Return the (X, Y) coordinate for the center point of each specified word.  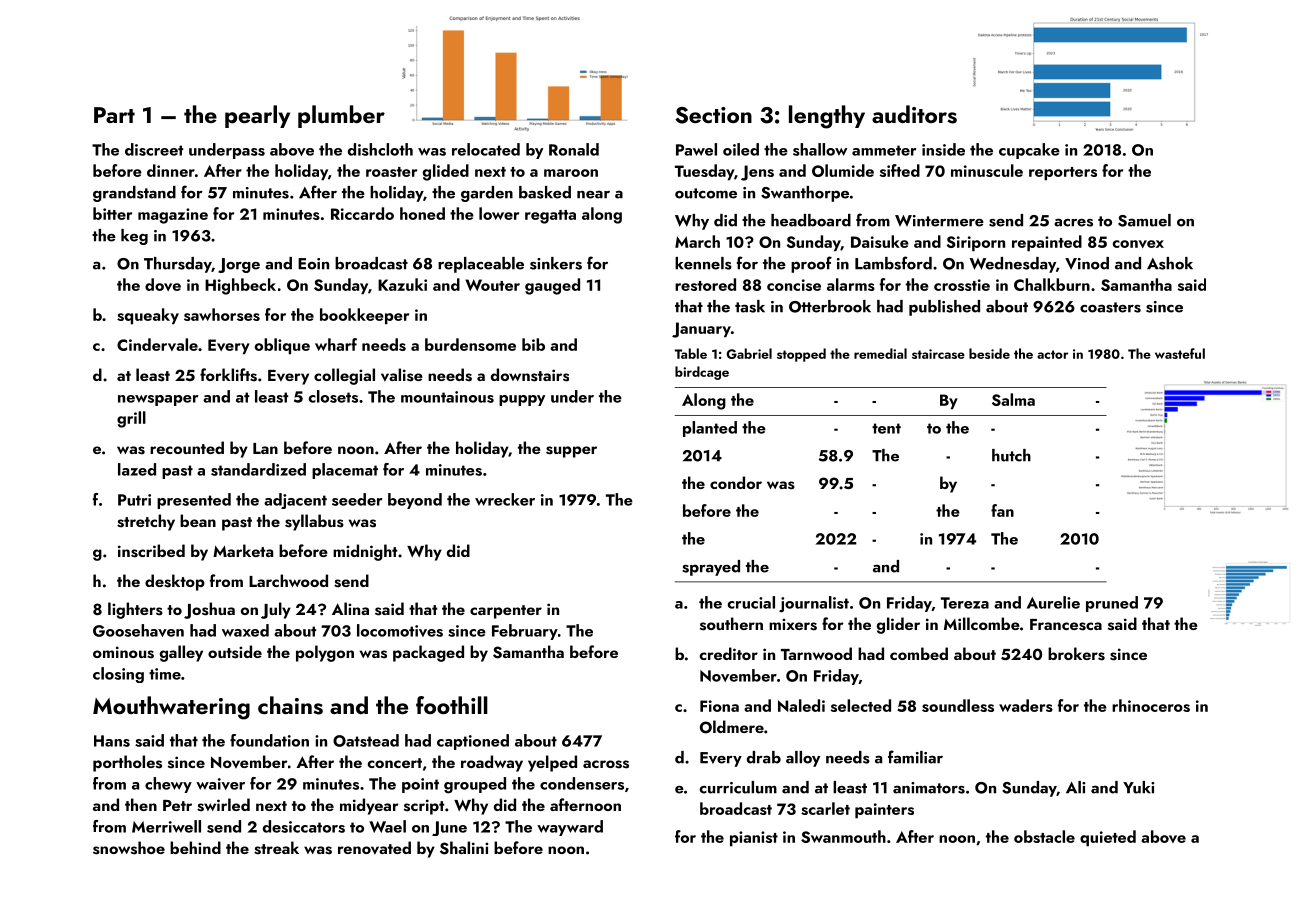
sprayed (711, 568)
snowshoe (129, 848)
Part (114, 115)
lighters (135, 610)
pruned (1112, 604)
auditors (914, 114)
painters (884, 811)
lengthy (827, 117)
